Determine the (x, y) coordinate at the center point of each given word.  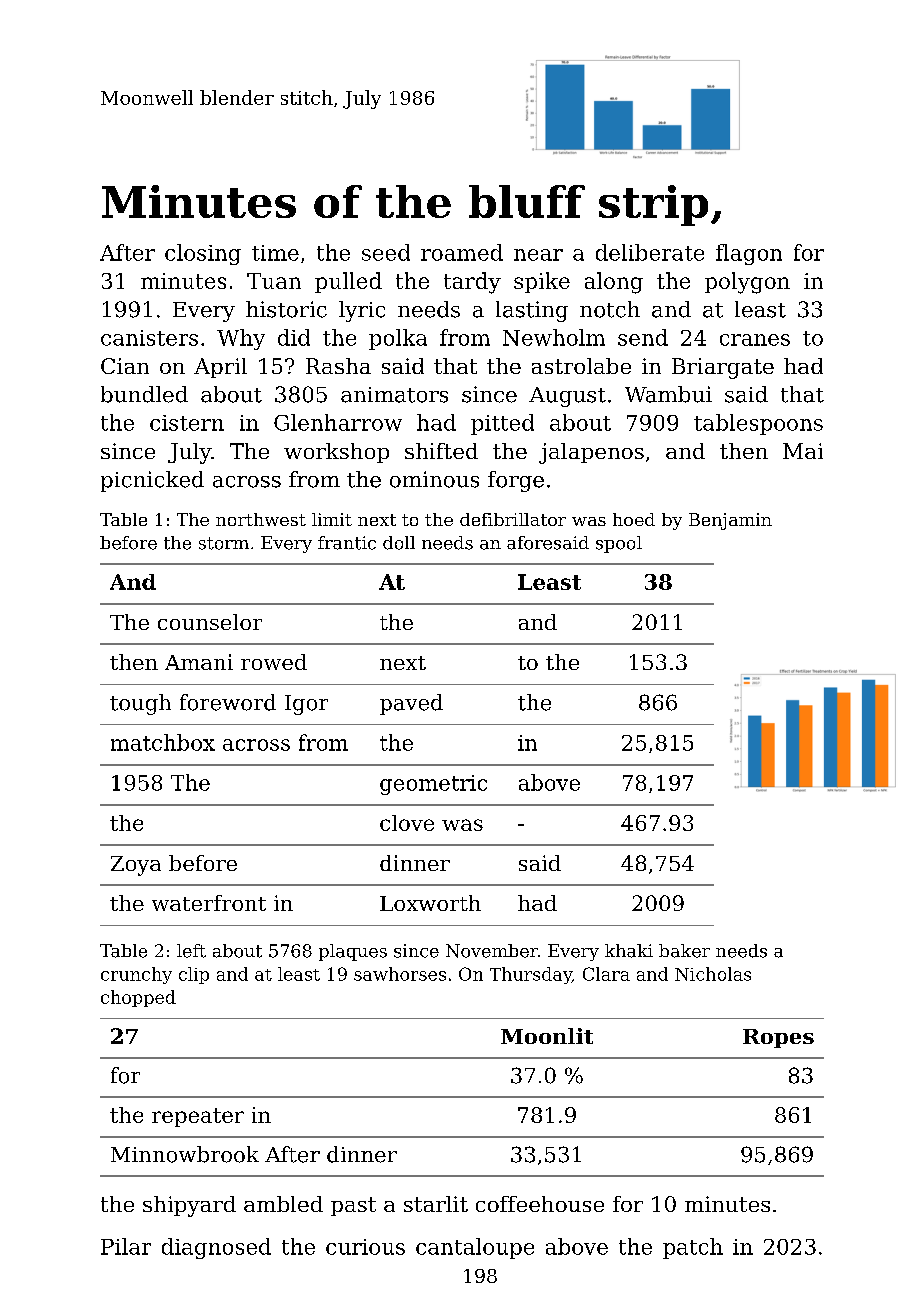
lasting (532, 311)
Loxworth (430, 903)
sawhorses (400, 974)
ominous (434, 479)
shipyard (189, 1206)
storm (224, 543)
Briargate (723, 368)
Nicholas (713, 974)
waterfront (209, 903)
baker (684, 951)
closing (203, 254)
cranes (755, 340)
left (191, 951)
